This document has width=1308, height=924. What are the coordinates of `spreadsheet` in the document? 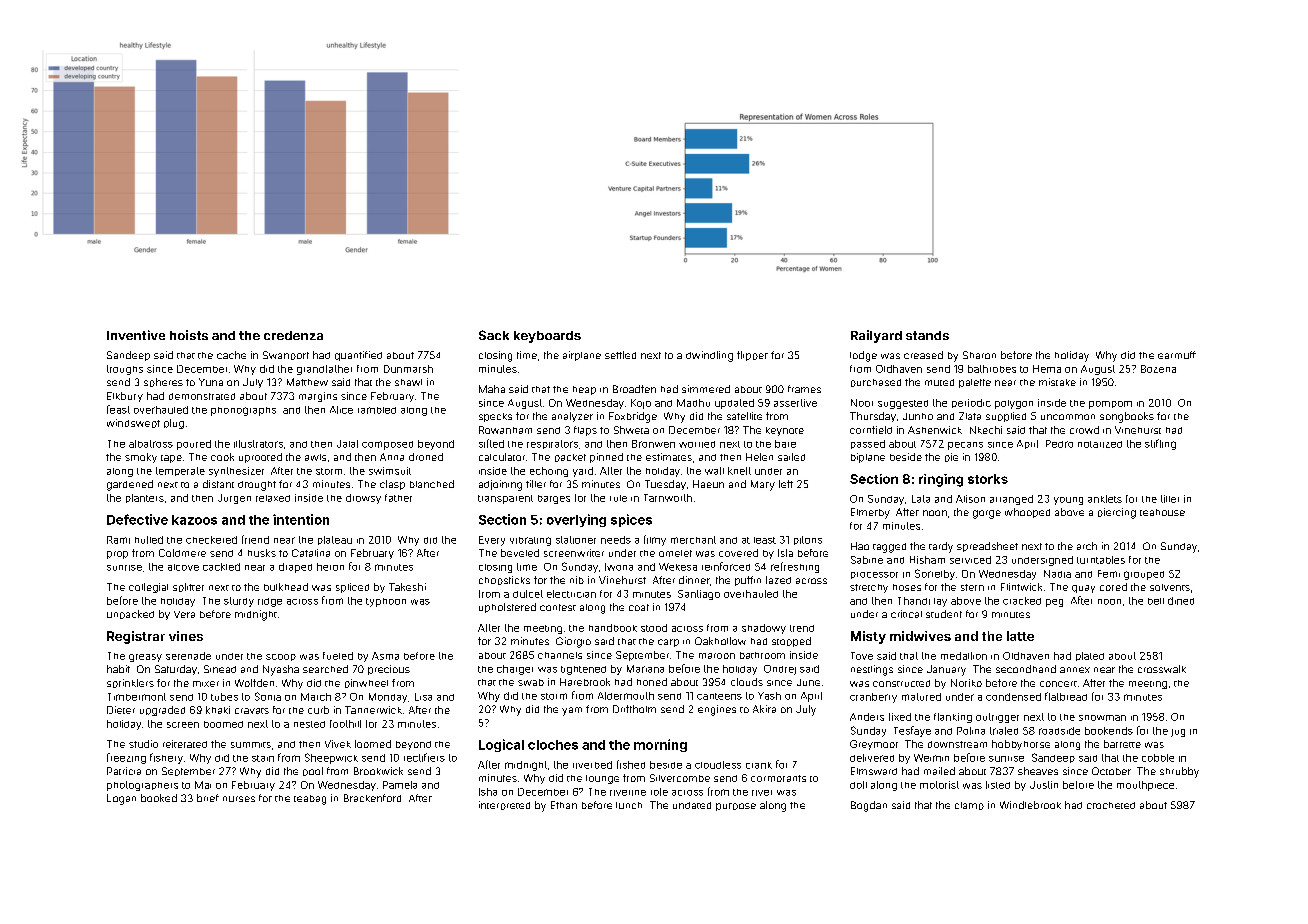 It's located at (987, 547).
